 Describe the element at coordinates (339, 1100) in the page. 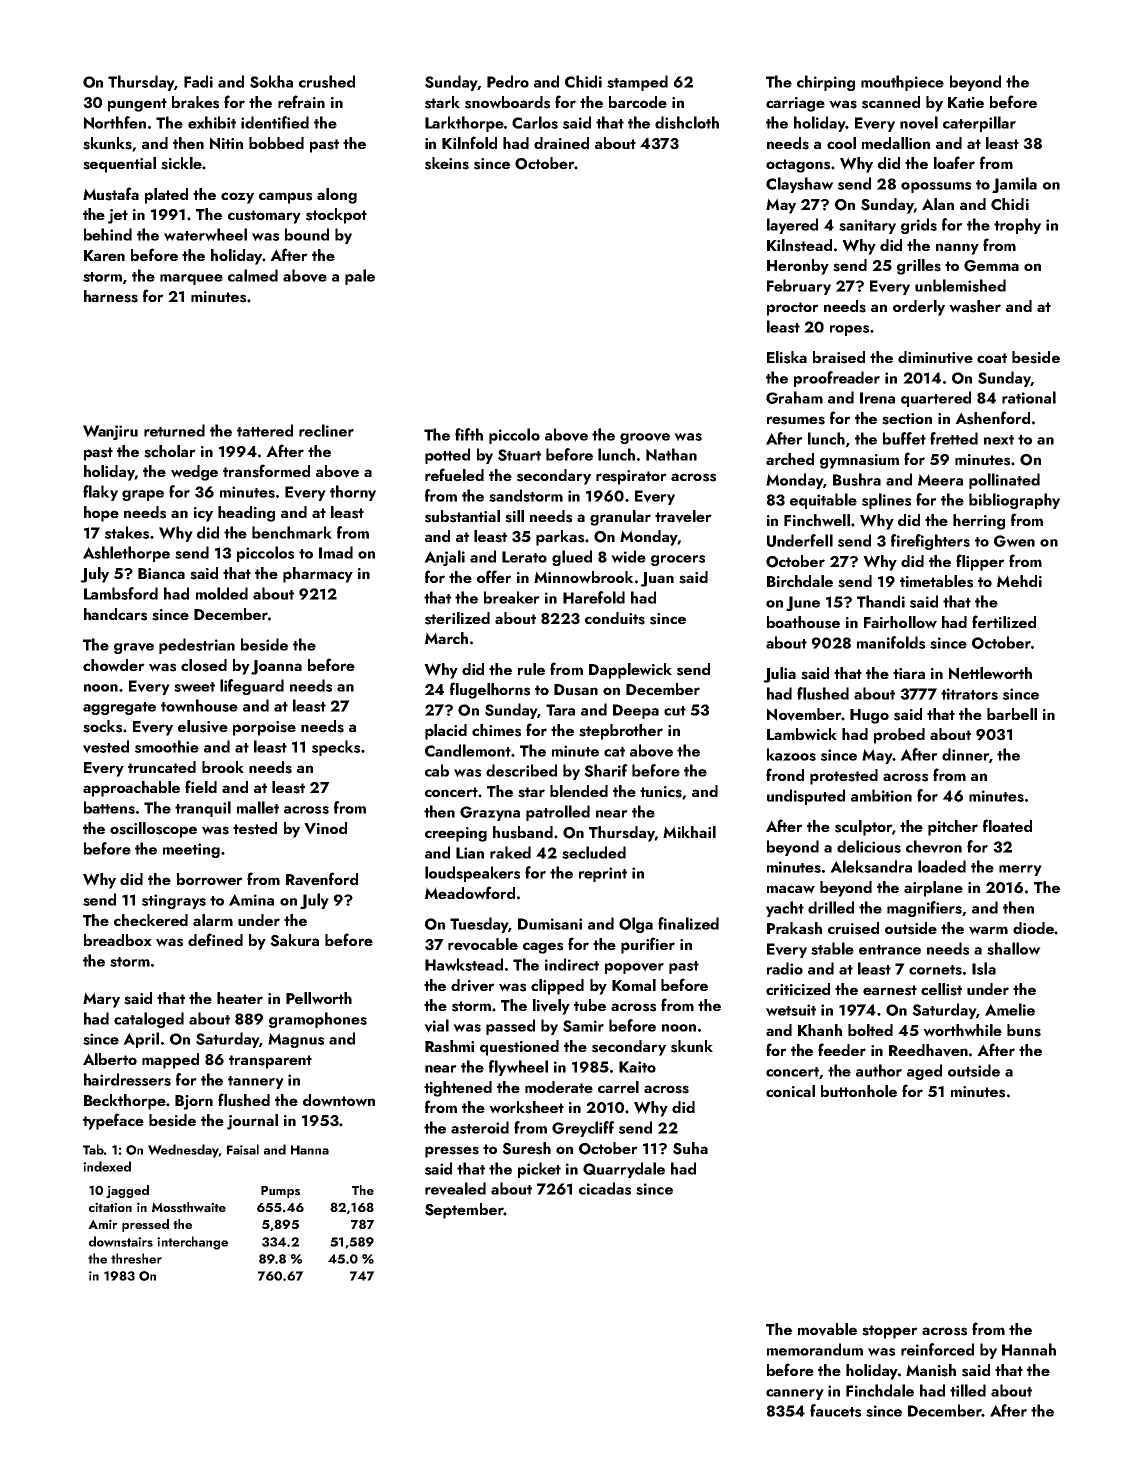

I see `downtown` at that location.
